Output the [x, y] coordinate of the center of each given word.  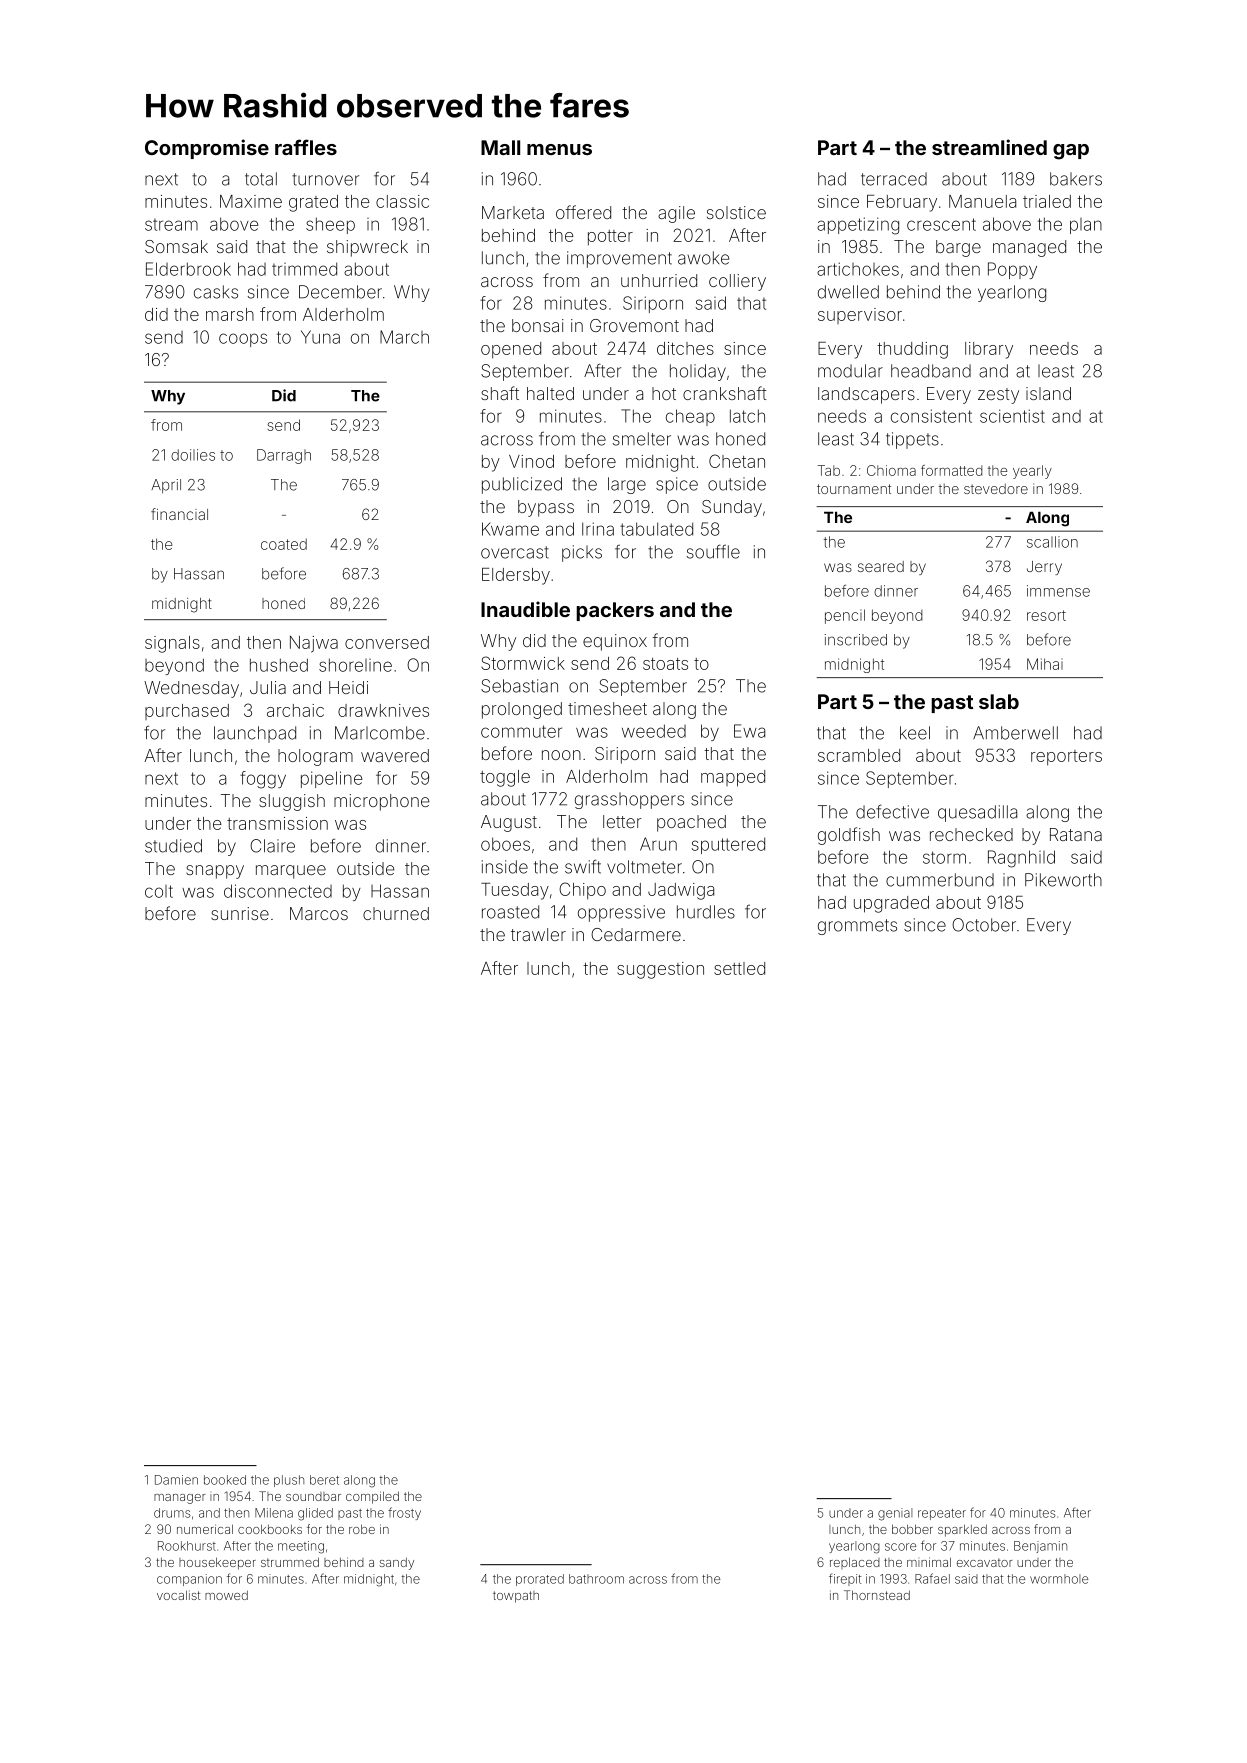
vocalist [178, 1595]
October [984, 925]
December [340, 292]
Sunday [732, 508]
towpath [516, 1597]
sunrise [240, 913]
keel [915, 733]
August [509, 823]
